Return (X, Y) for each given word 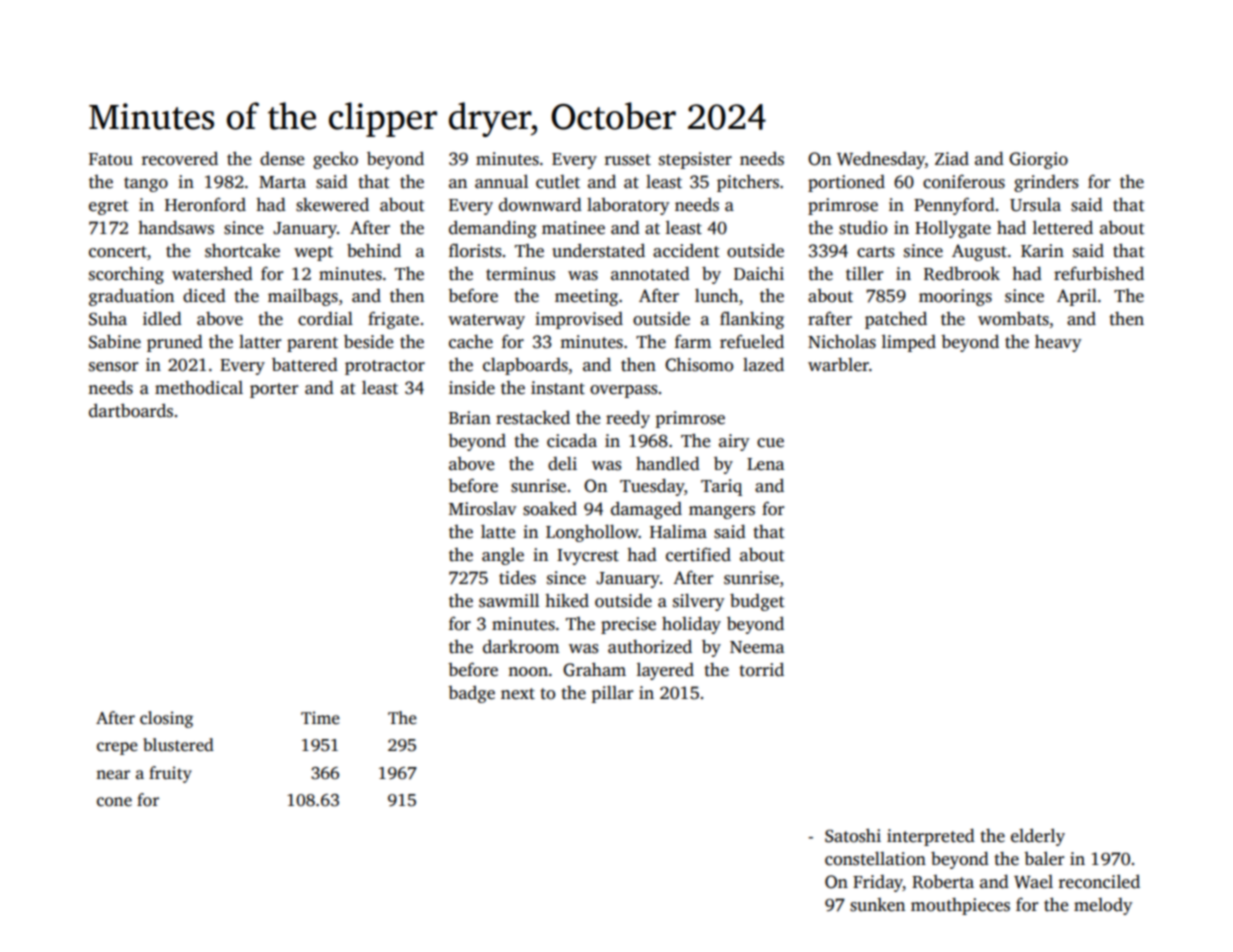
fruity (170, 774)
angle (503, 556)
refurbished (1099, 274)
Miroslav (482, 509)
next (518, 694)
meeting (586, 297)
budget (757, 602)
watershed (212, 273)
